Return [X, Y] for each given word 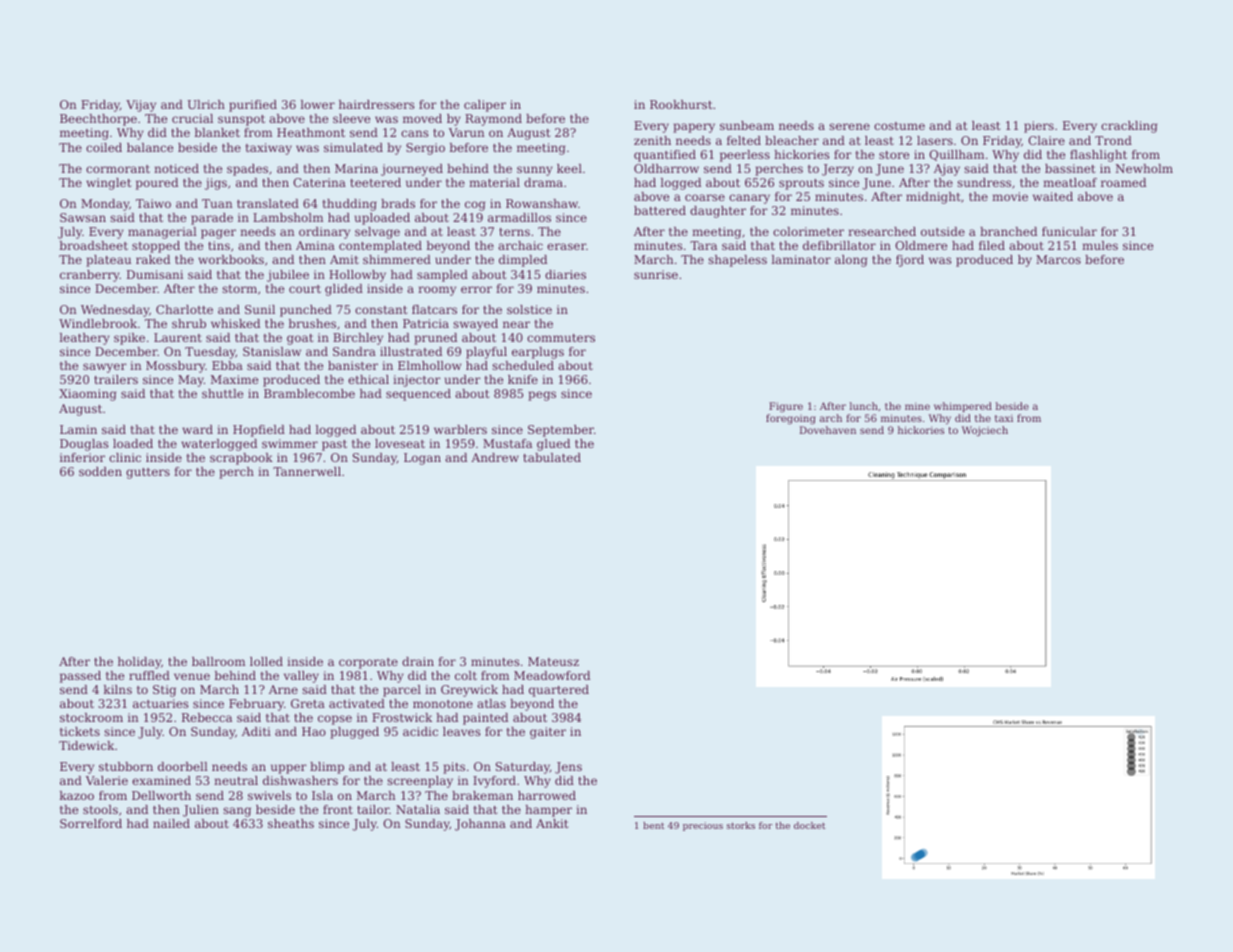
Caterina [319, 182]
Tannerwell [307, 471]
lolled [266, 661]
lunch [863, 406]
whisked [235, 323]
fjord [910, 261]
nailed [171, 823]
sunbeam [747, 125]
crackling [1129, 127]
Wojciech [985, 431]
